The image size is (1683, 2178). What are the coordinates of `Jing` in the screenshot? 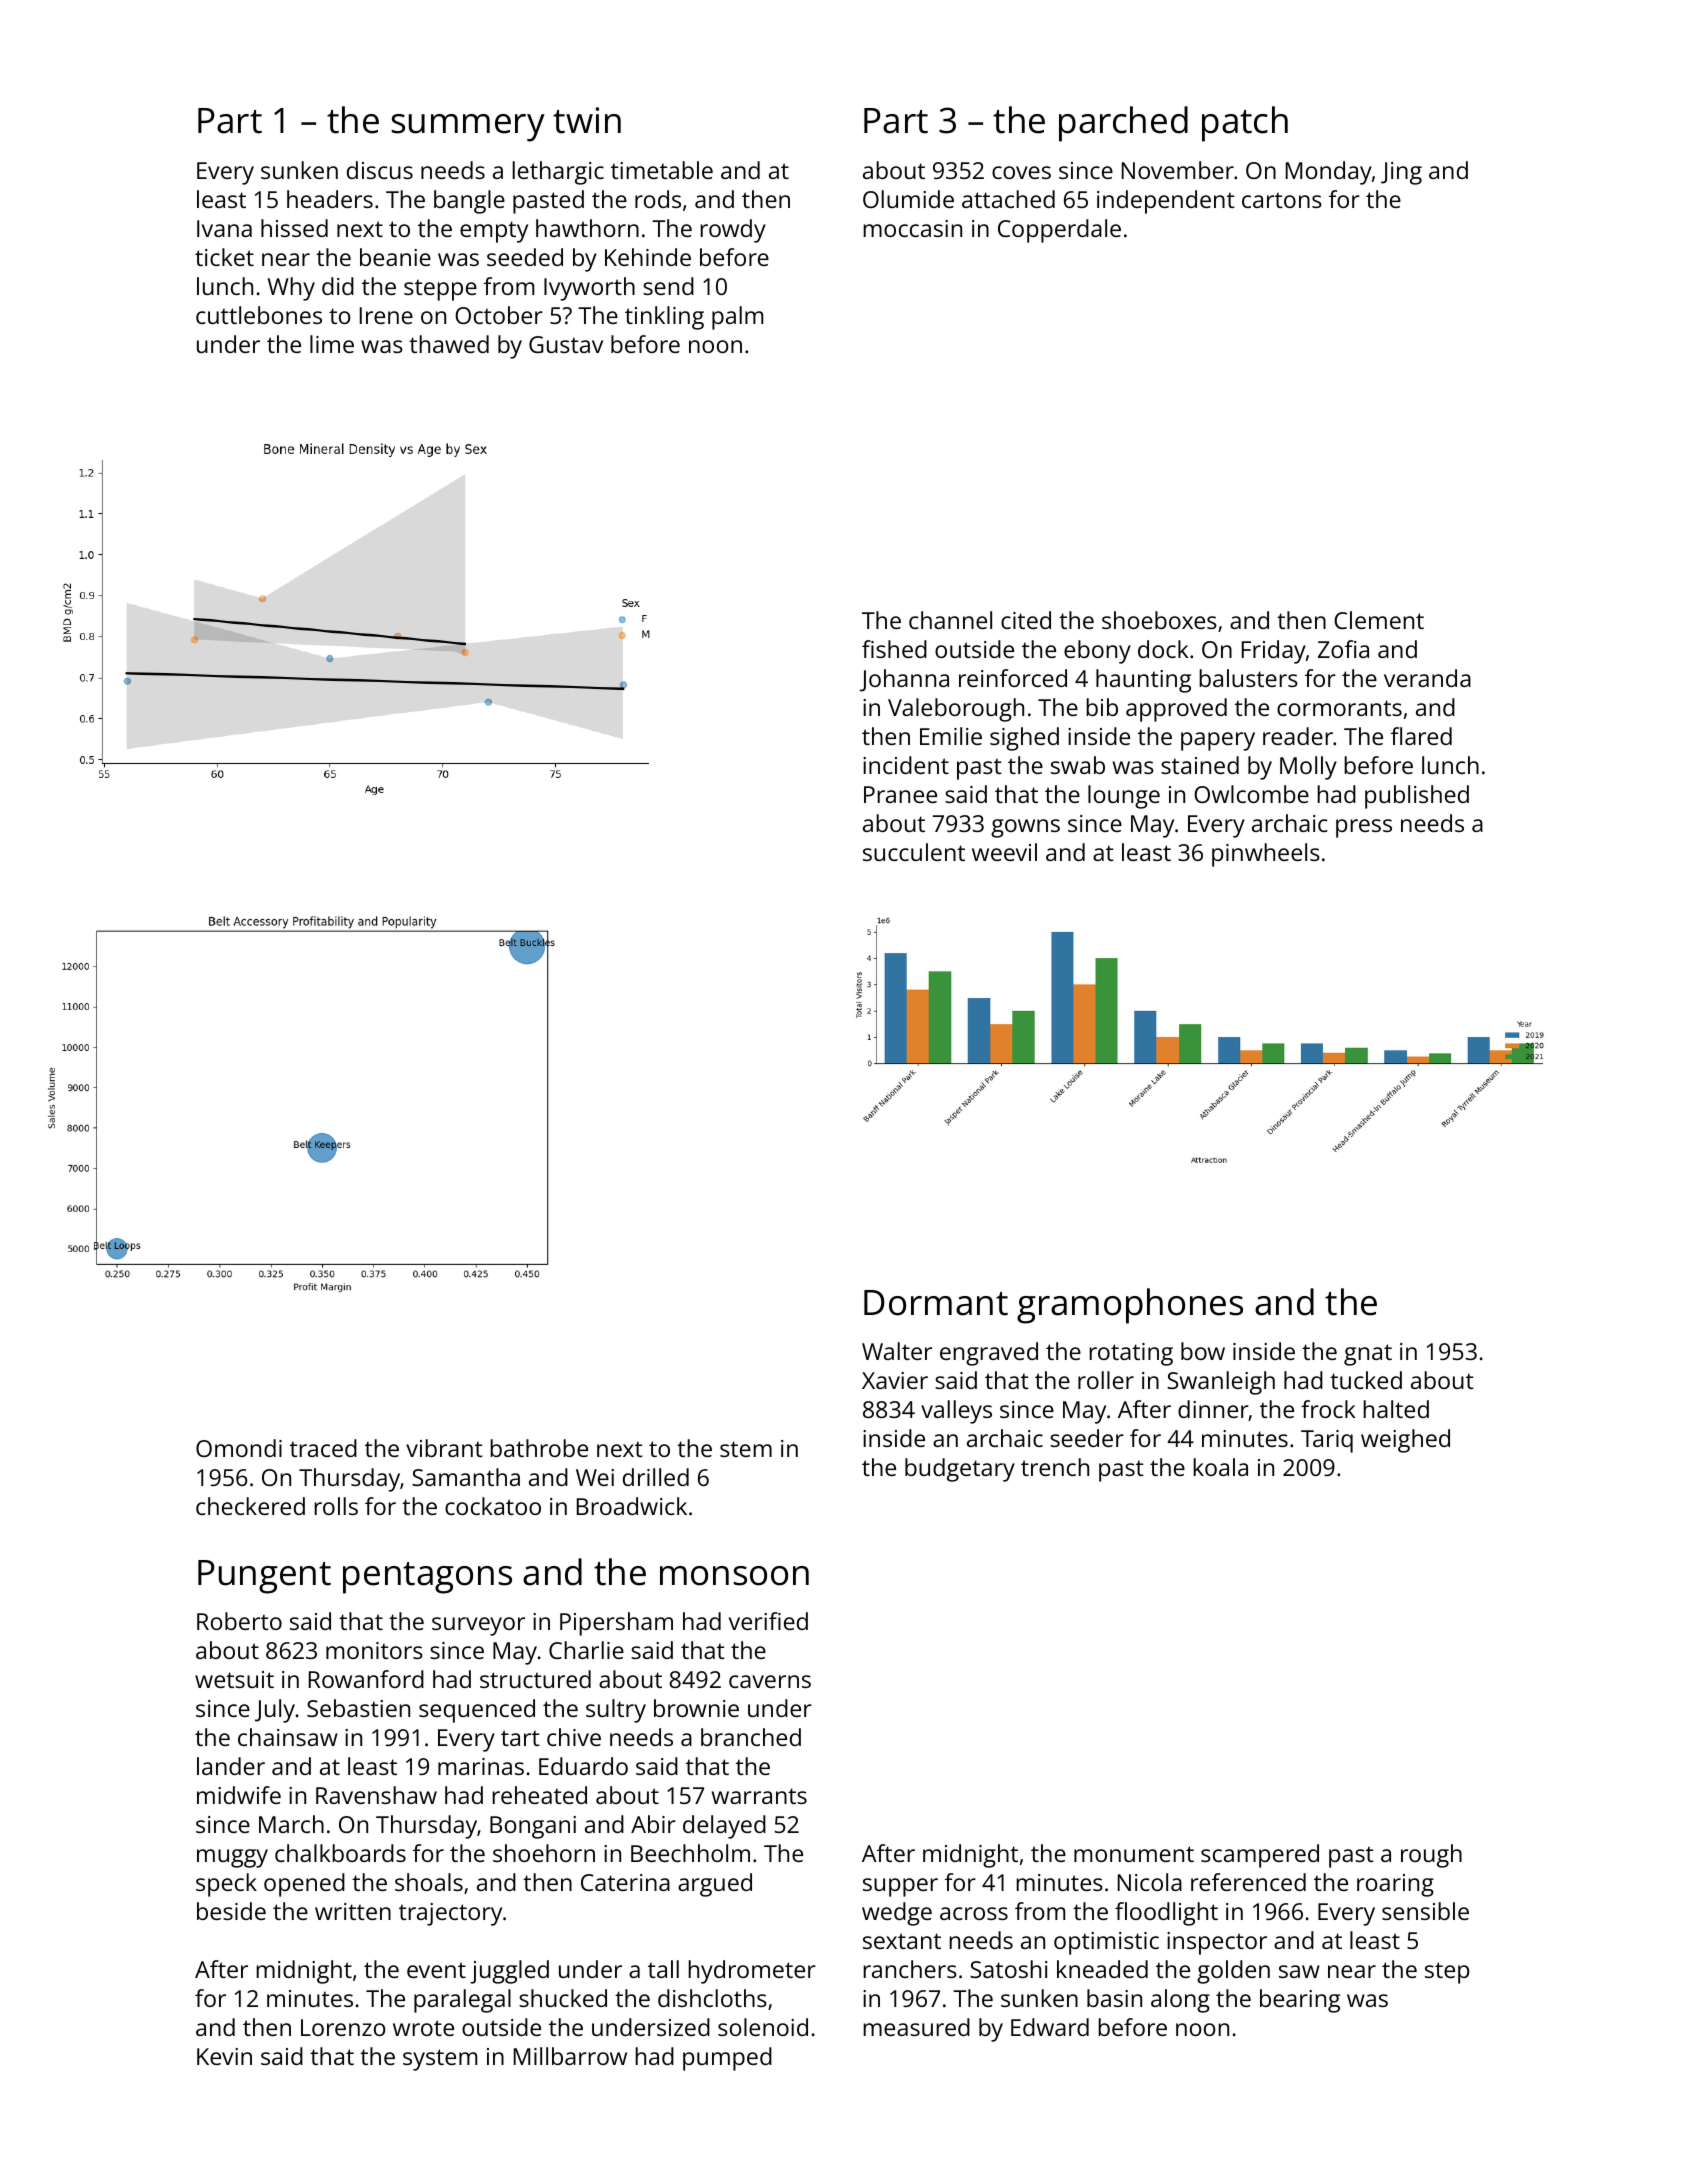 It's located at (1401, 173).
